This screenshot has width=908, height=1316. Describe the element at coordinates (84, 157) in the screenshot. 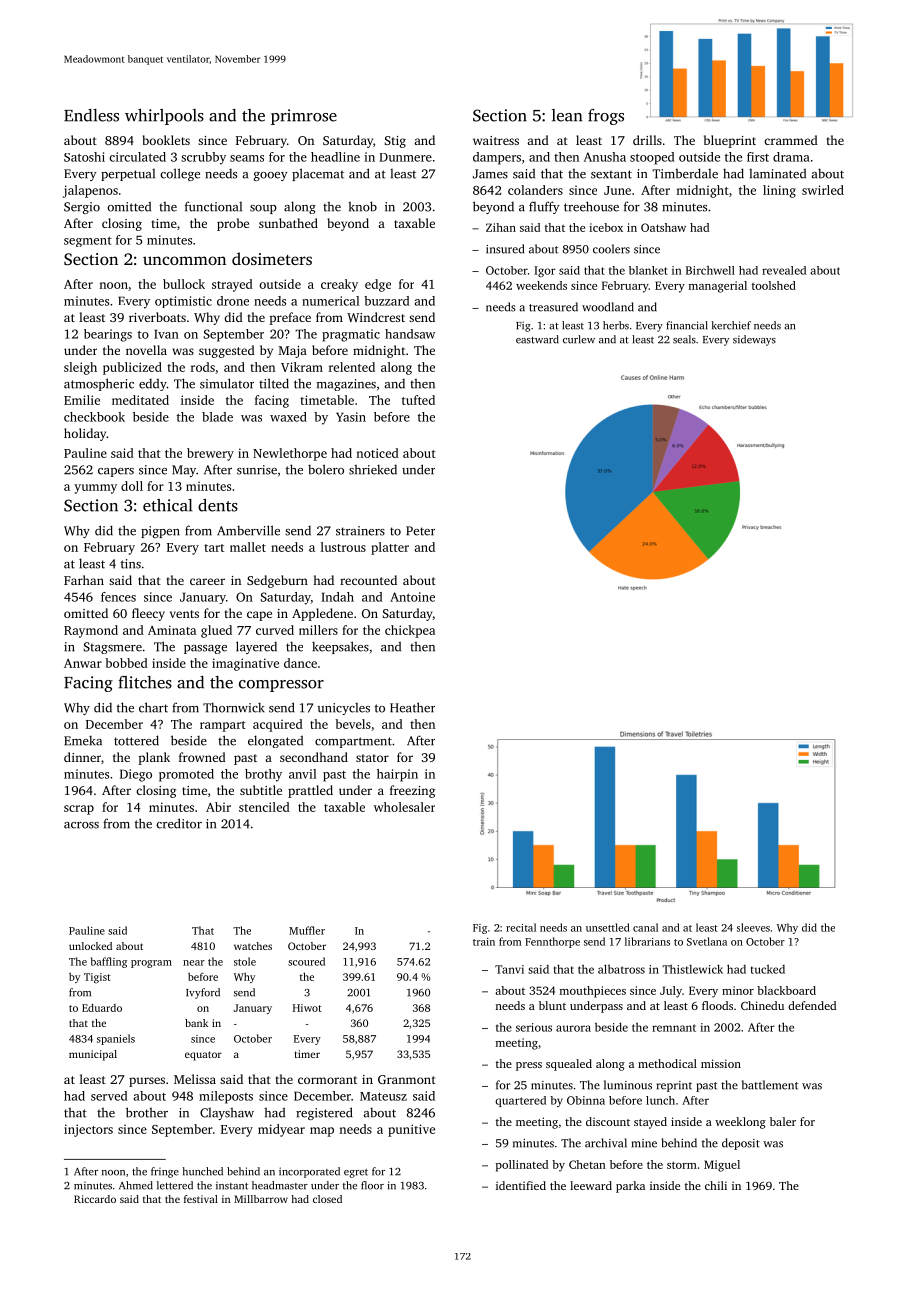

I see `Satoshi` at that location.
